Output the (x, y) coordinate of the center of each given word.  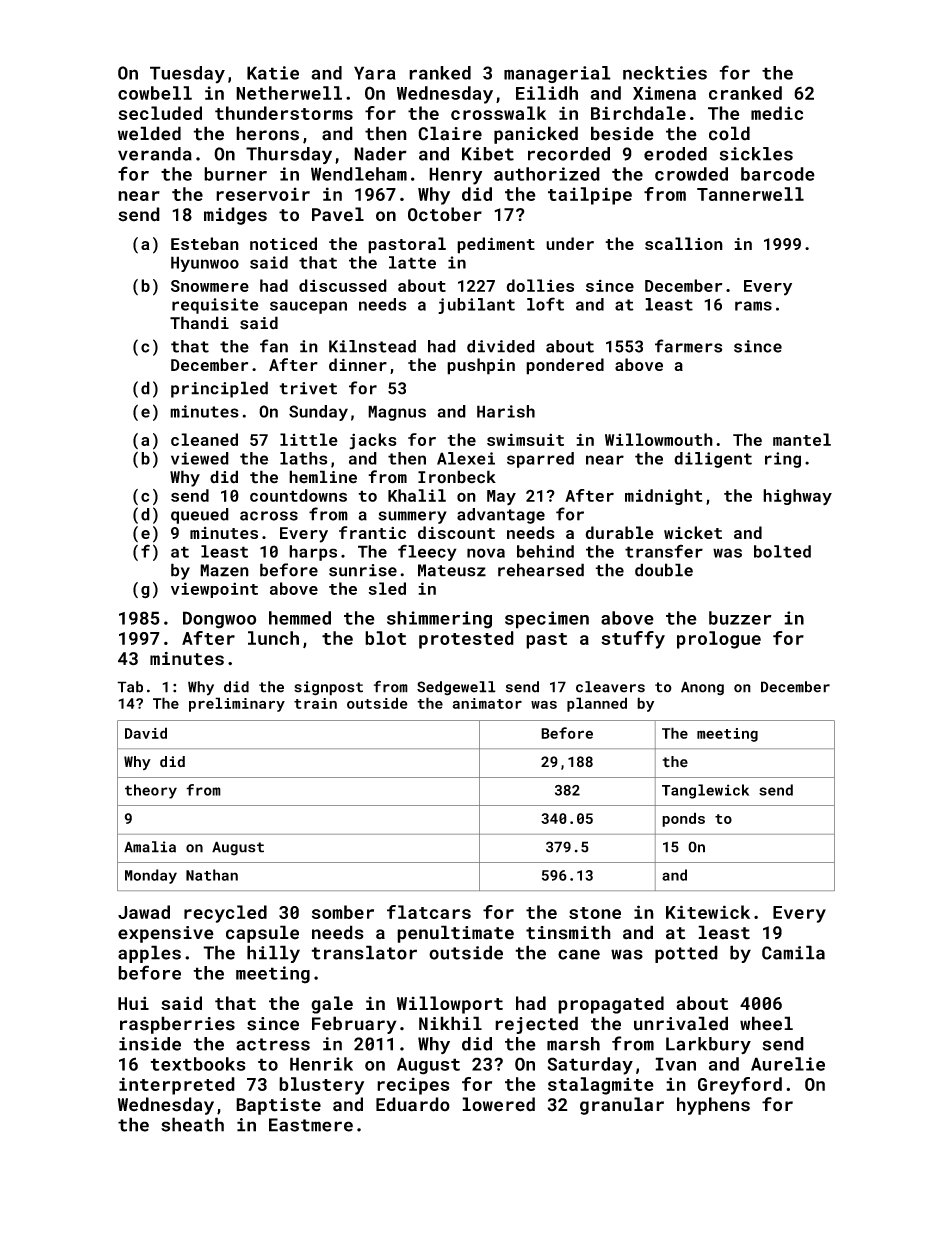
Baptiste (278, 1106)
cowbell (155, 93)
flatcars (429, 912)
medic (777, 113)
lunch (273, 638)
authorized (547, 174)
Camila (793, 952)
